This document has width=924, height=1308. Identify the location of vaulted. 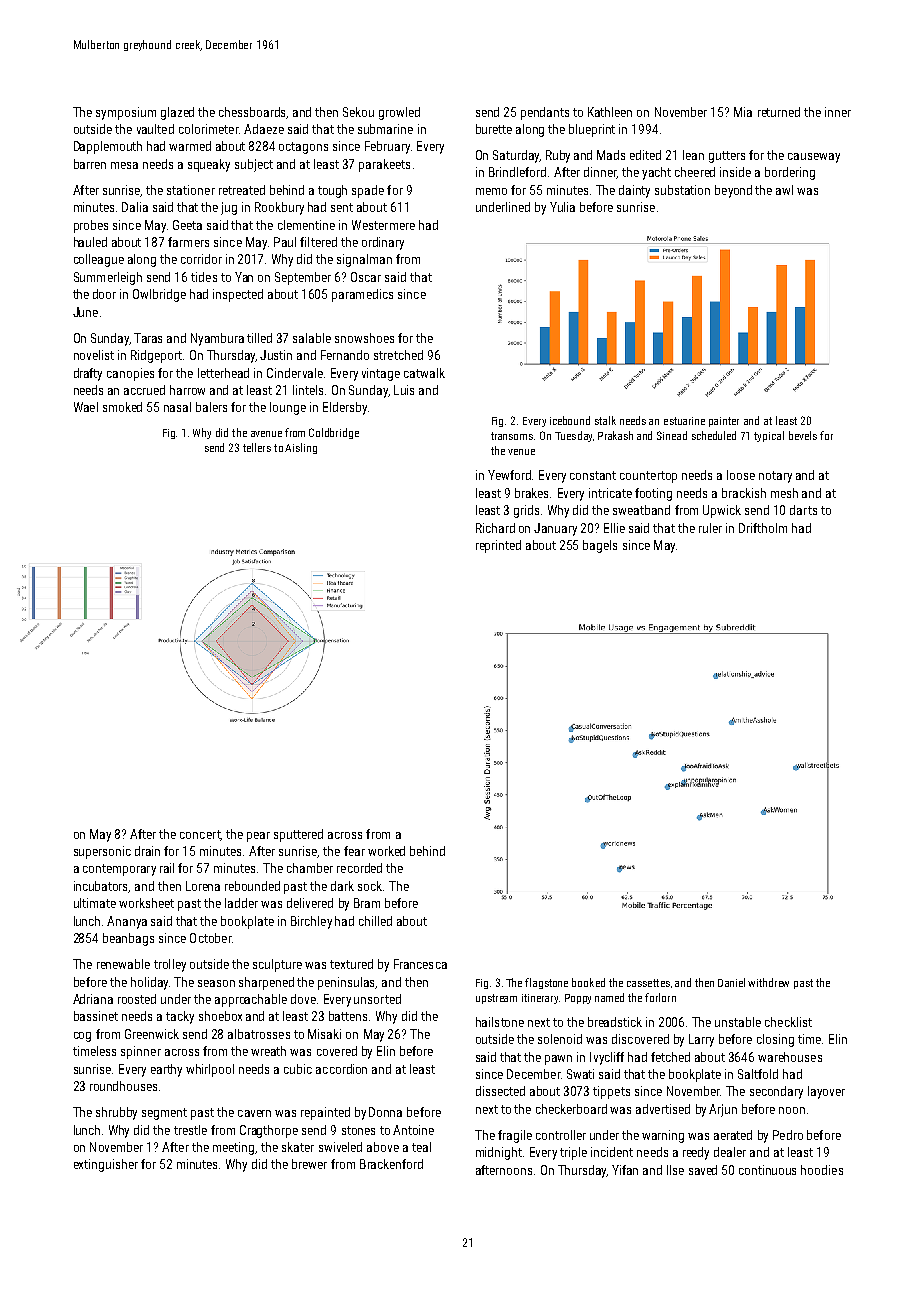
(155, 129).
